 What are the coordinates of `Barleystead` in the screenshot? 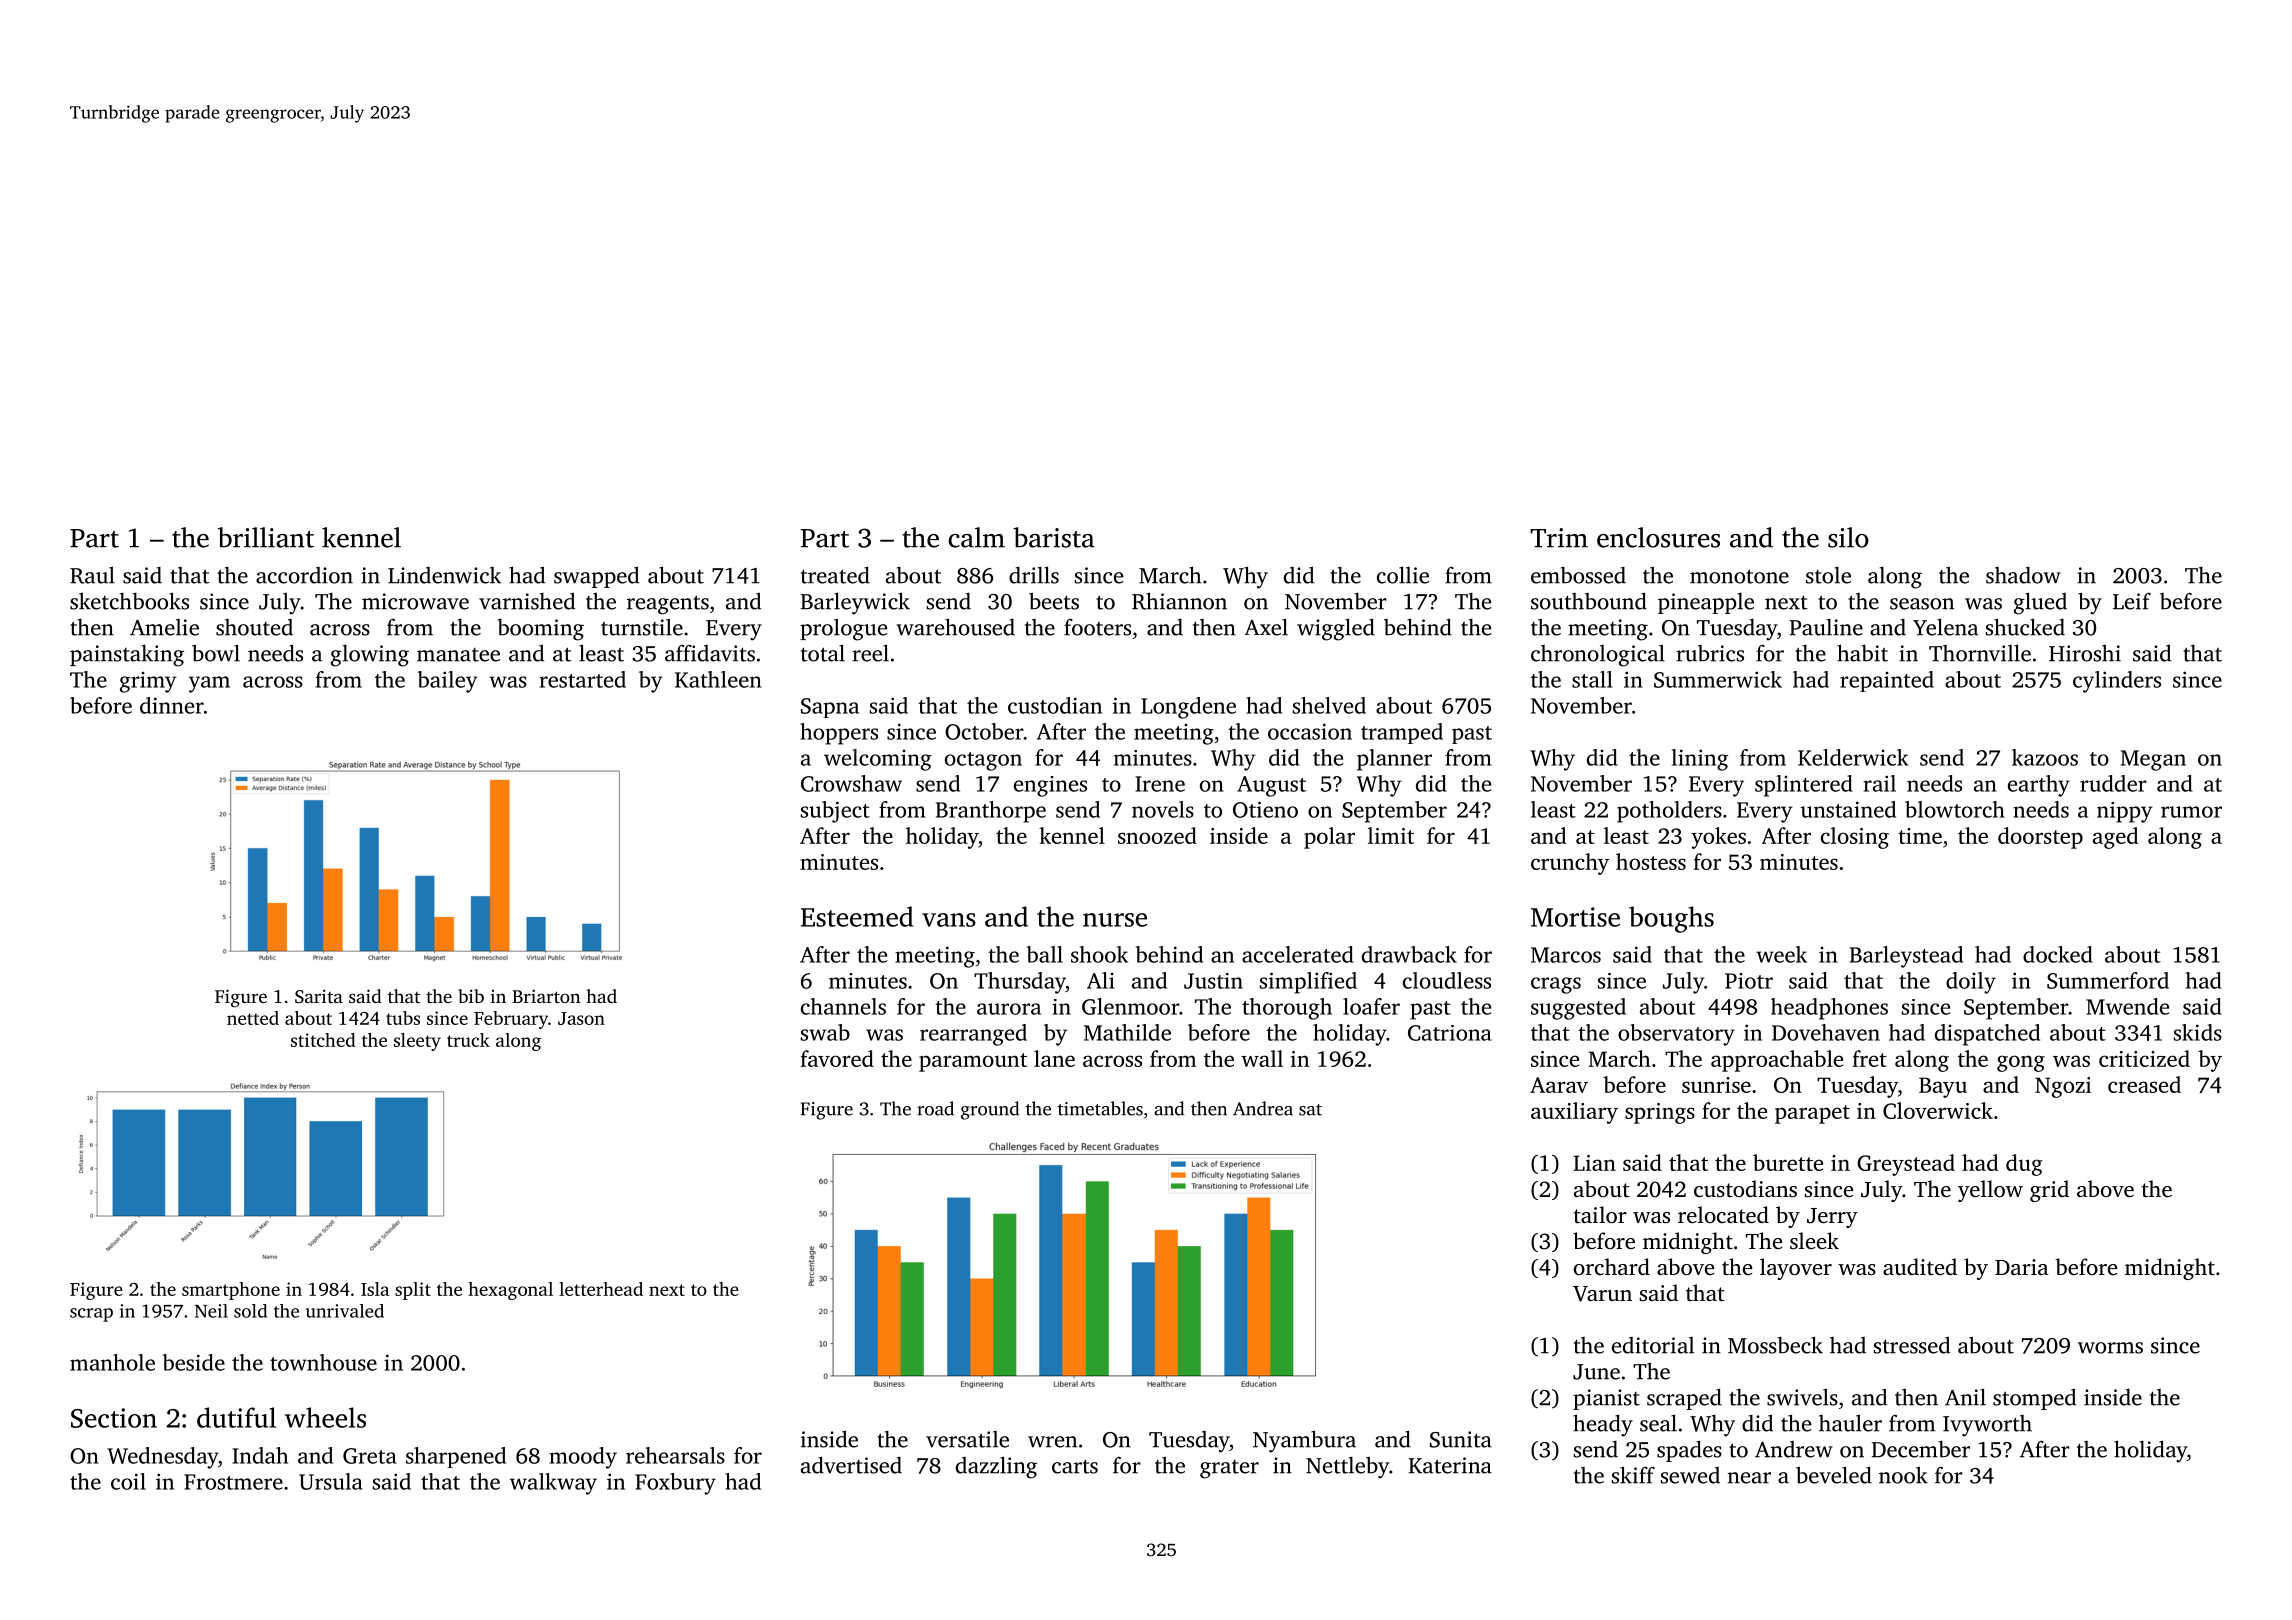 It's located at (1906, 957).
